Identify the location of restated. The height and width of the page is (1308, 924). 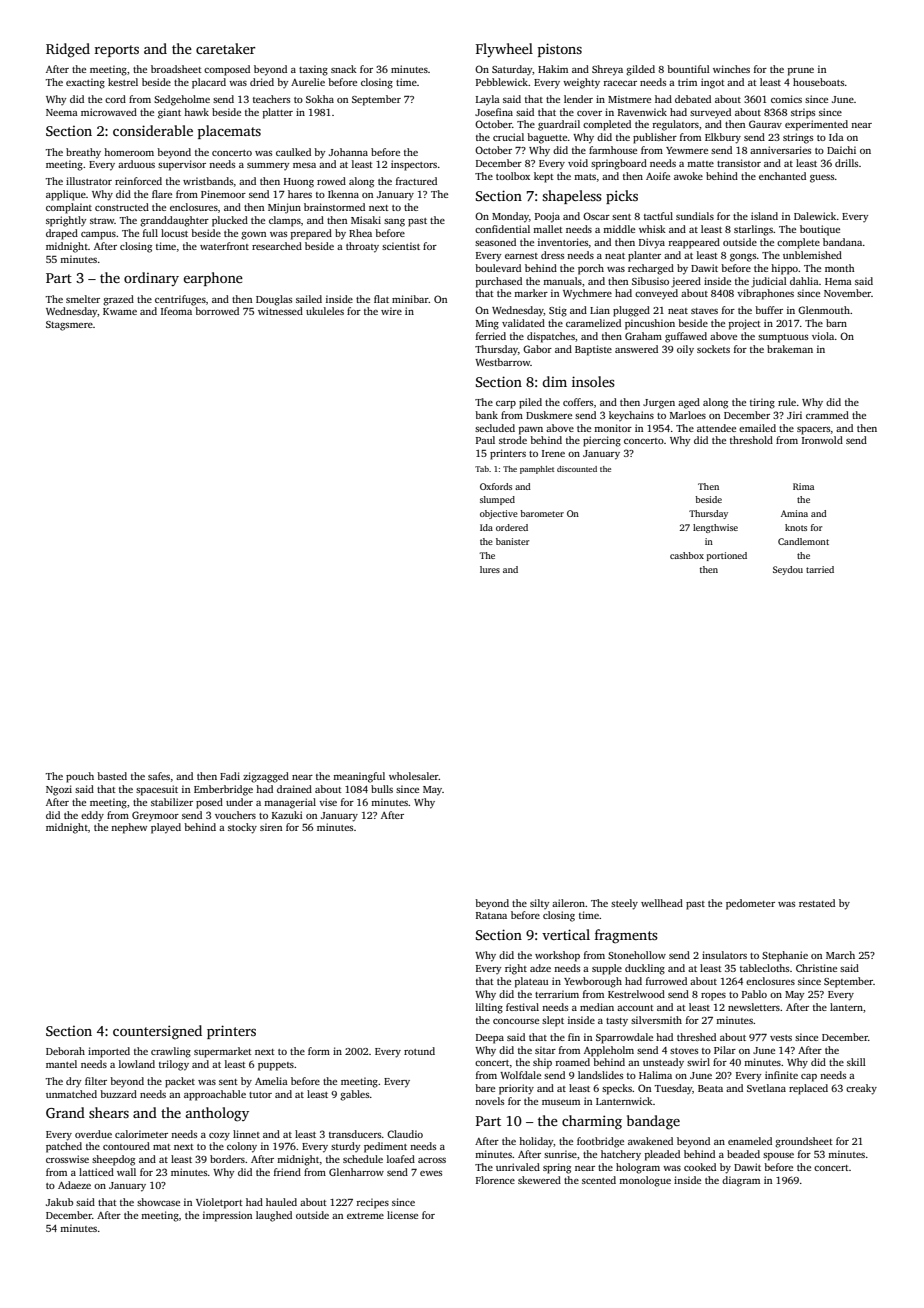
(817, 903).
